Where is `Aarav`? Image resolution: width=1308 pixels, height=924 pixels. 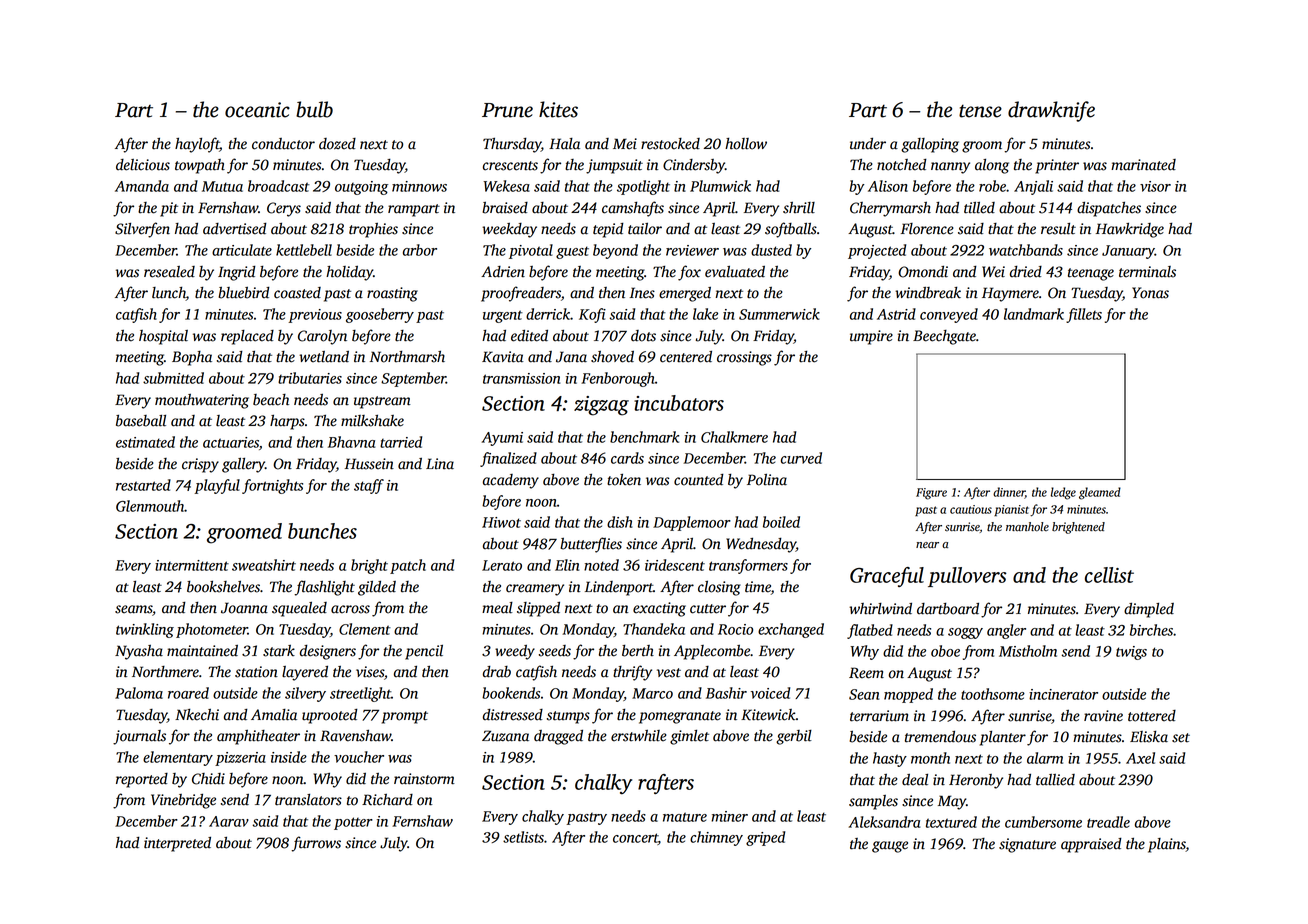 Aarav is located at coordinates (229, 821).
